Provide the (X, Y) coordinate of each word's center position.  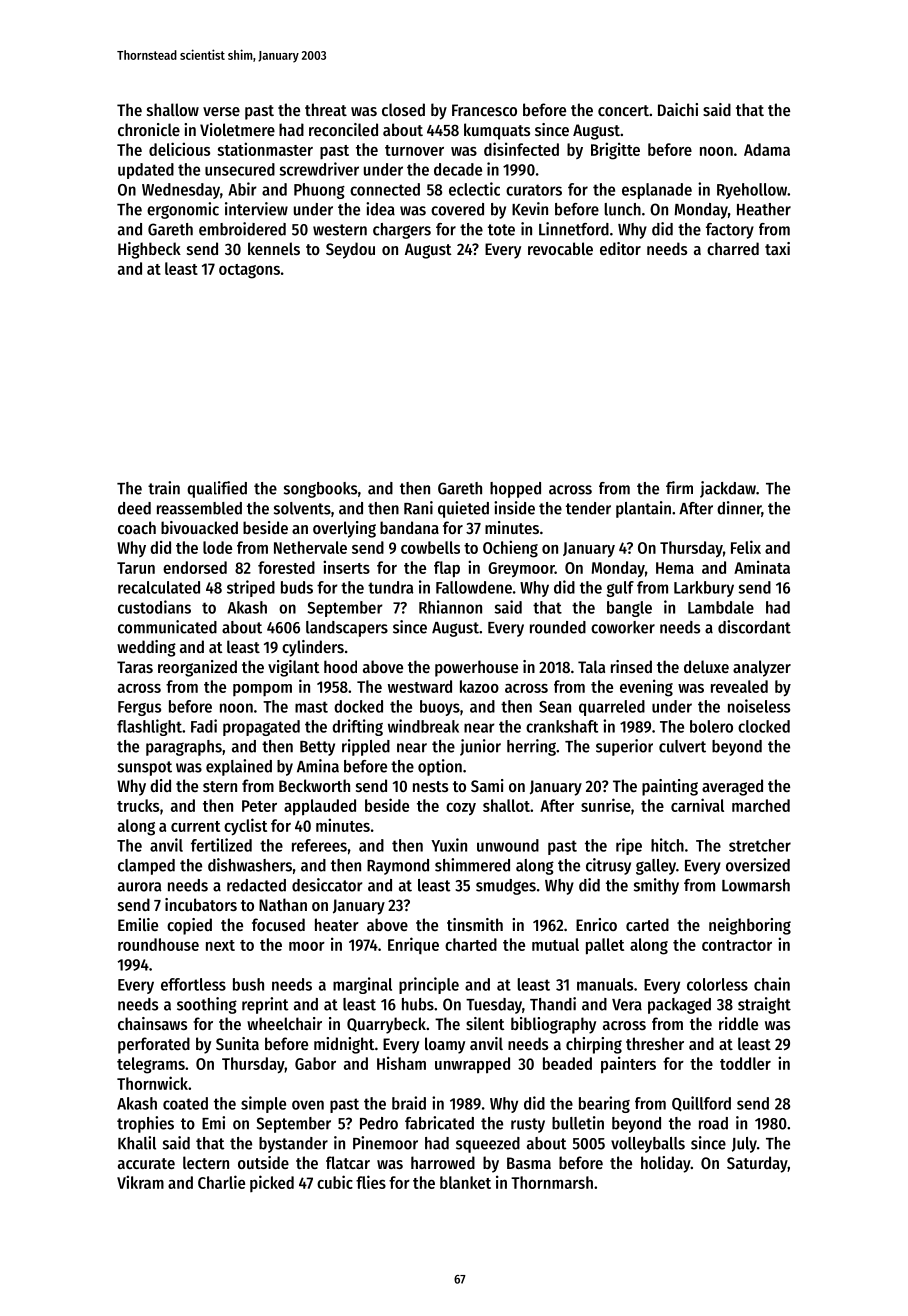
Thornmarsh (552, 1182)
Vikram (140, 1182)
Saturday (757, 1164)
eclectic (474, 189)
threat (326, 109)
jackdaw (728, 489)
